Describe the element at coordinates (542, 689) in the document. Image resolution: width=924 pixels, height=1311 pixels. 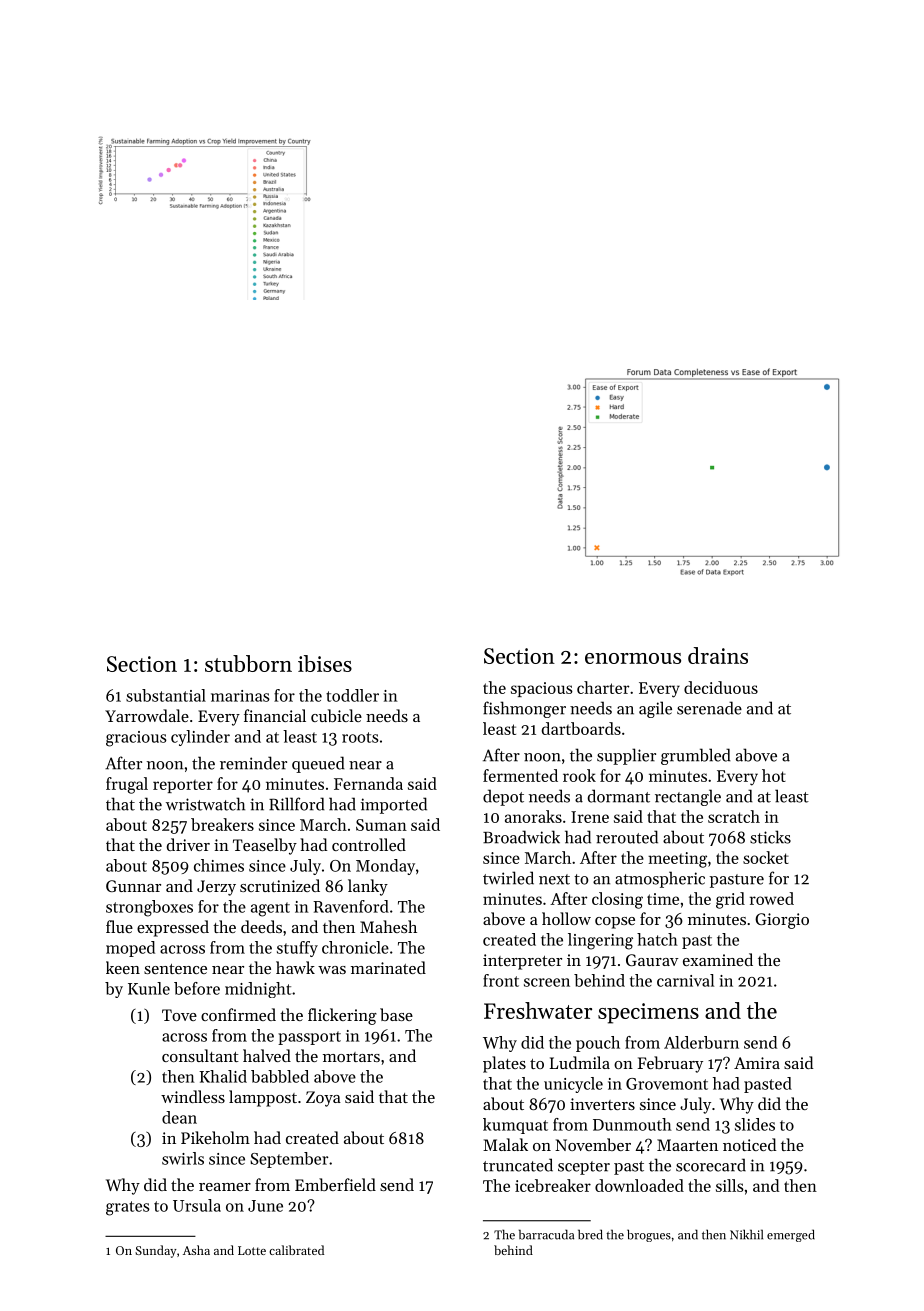
I see `spacious` at that location.
